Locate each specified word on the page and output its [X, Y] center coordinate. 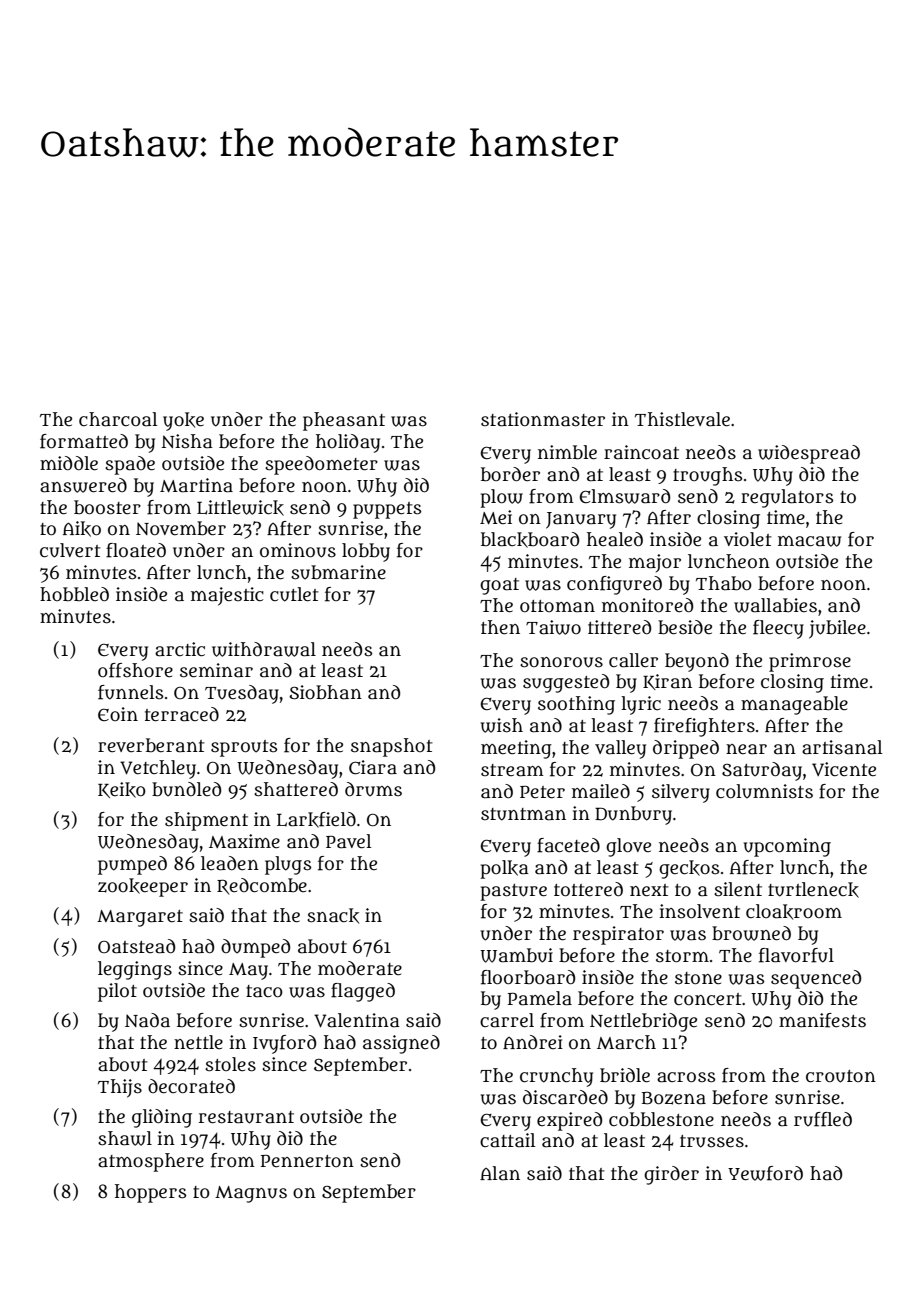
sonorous [561, 662]
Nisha [187, 441]
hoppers [150, 1193]
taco [264, 991]
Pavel [349, 841]
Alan [500, 1173]
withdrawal [264, 649]
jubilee [837, 629]
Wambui [516, 955]
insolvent [699, 911]
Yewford [765, 1173]
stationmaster [543, 419]
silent [738, 889]
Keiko [122, 790]
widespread [809, 454]
